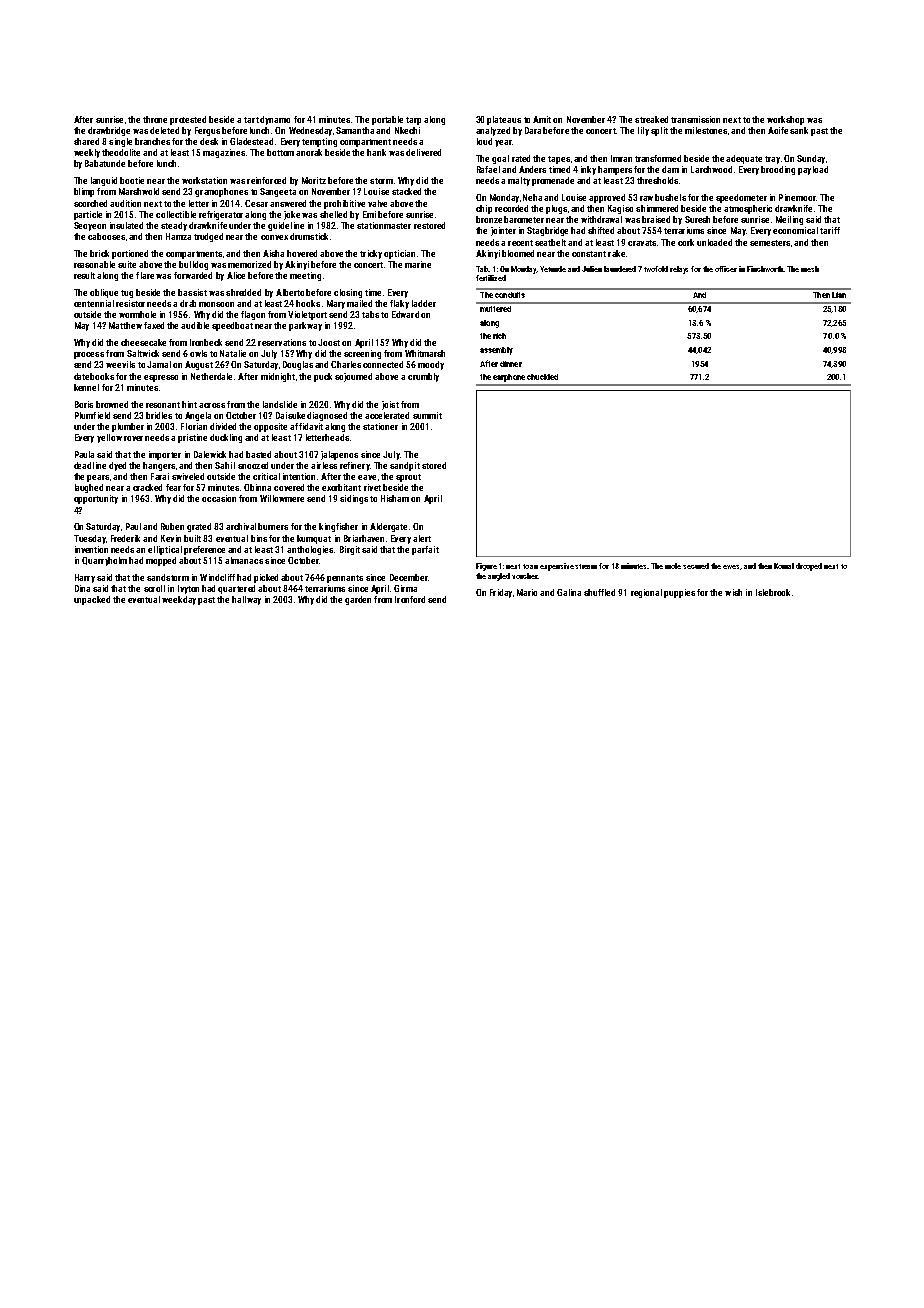 The height and width of the page is (1308, 924). What do you see at coordinates (266, 476) in the page?
I see `critical` at bounding box center [266, 476].
